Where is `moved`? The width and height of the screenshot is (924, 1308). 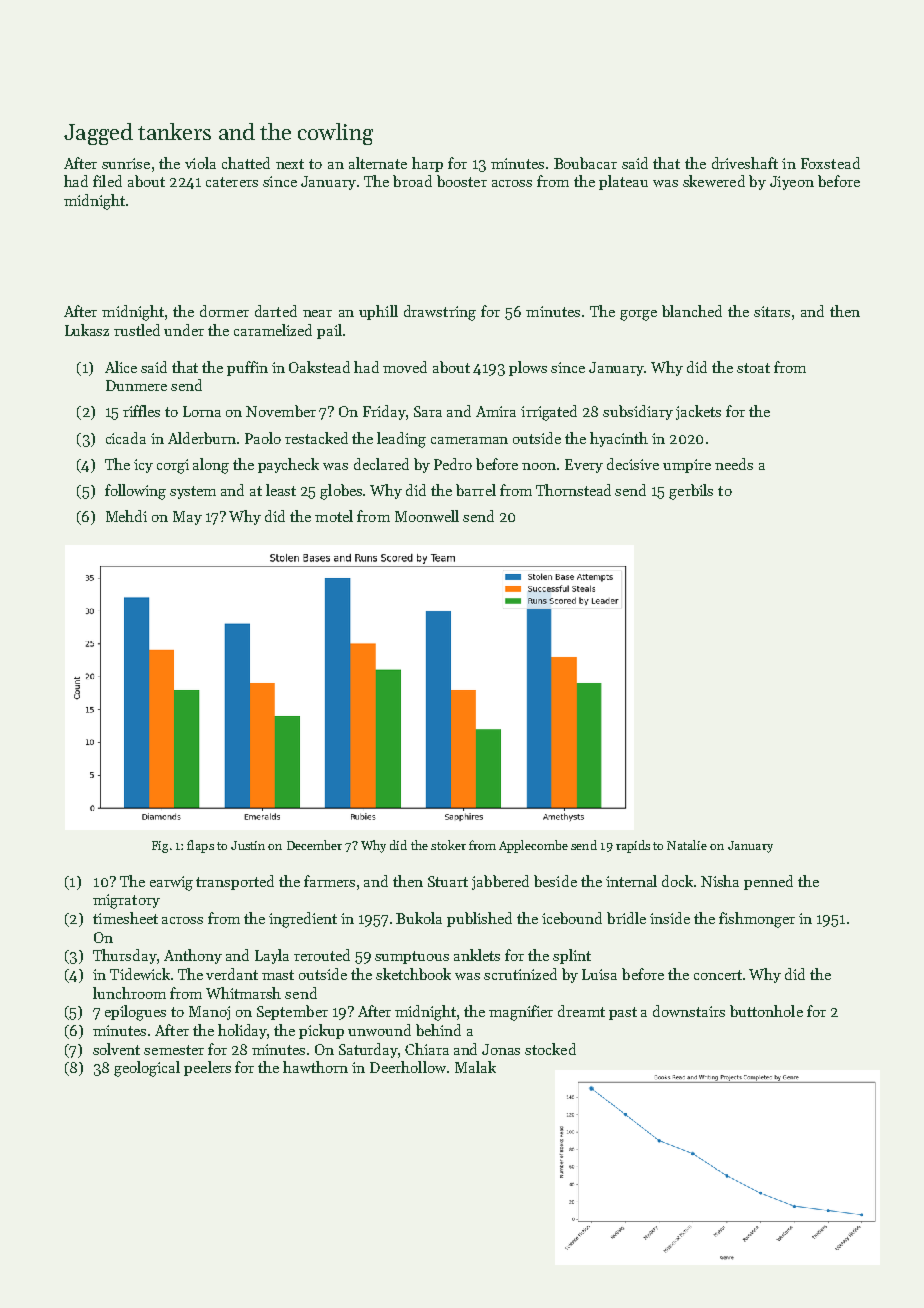
moved is located at coordinates (405, 367).
